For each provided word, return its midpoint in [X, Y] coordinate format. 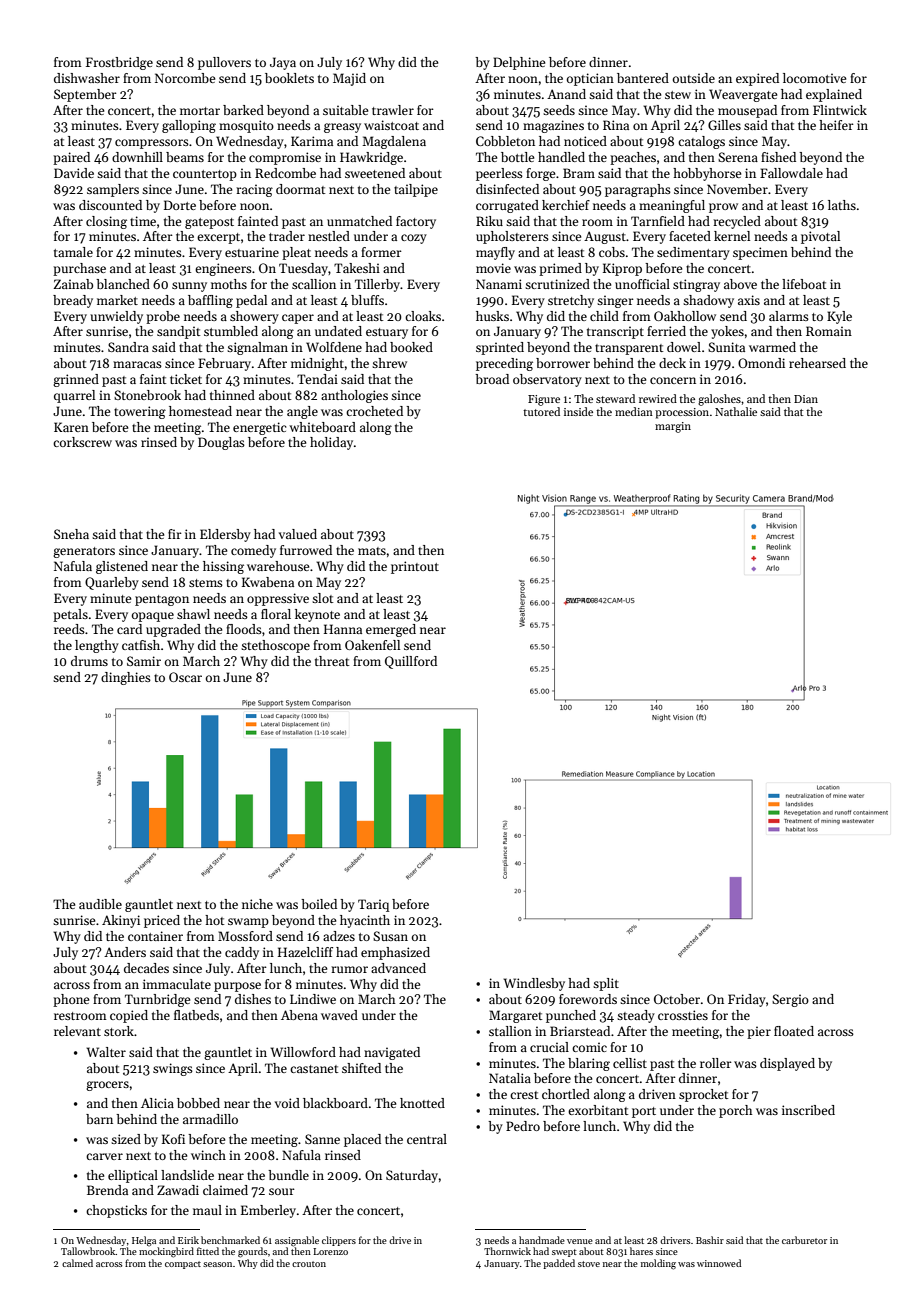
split [606, 984]
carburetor [804, 1240]
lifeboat [804, 284]
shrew [389, 363]
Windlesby [534, 984]
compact [183, 1265]
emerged [391, 630]
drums [89, 661]
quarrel [74, 396]
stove [589, 1264]
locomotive [814, 78]
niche [257, 904]
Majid [349, 79]
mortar [200, 111]
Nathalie [736, 411]
